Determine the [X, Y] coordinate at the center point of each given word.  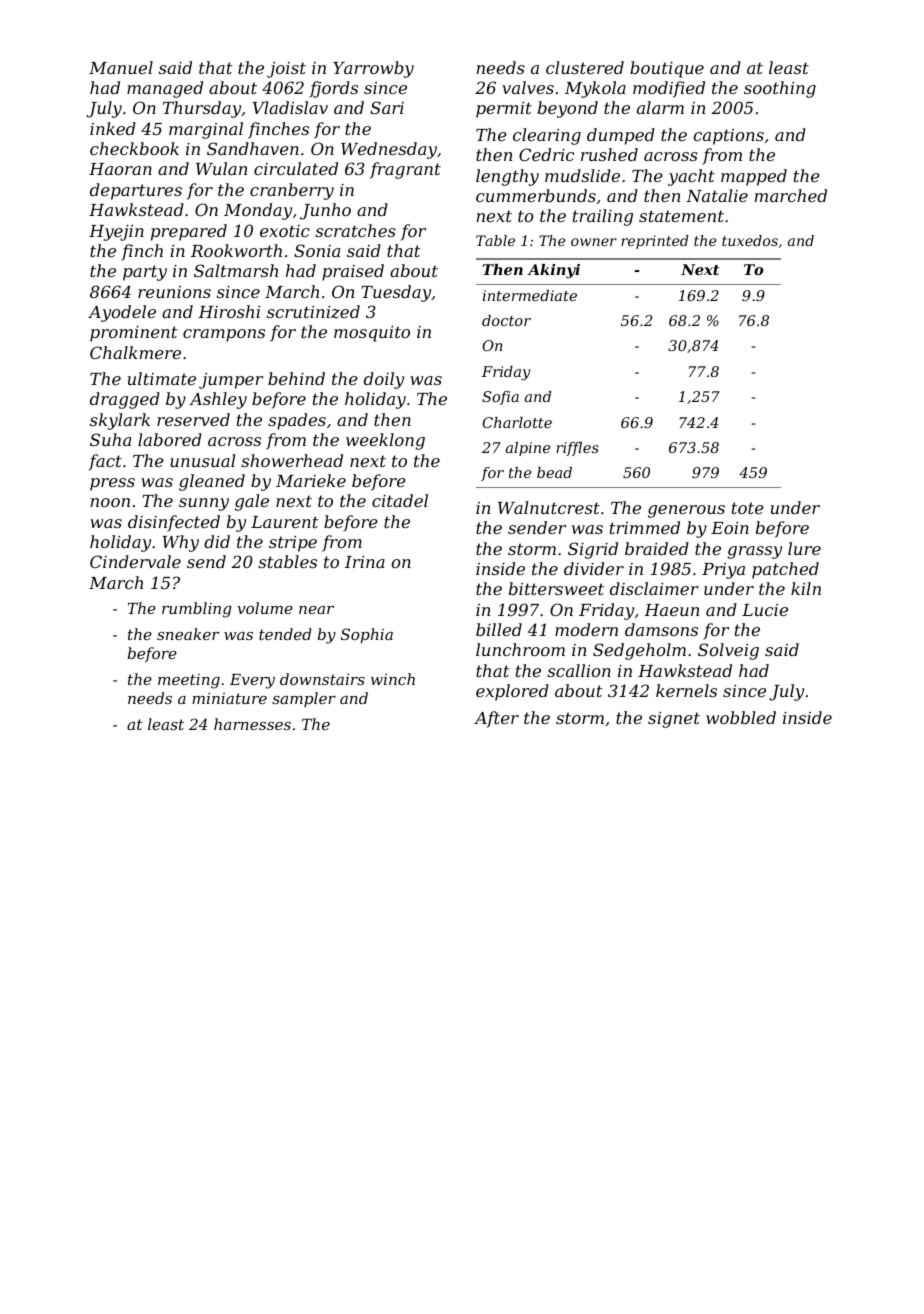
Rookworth [236, 250]
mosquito [372, 334]
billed [499, 629]
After [496, 719]
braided [657, 548]
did [217, 541]
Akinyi [553, 271]
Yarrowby [373, 69]
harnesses [252, 724]
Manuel [121, 67]
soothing [780, 89]
